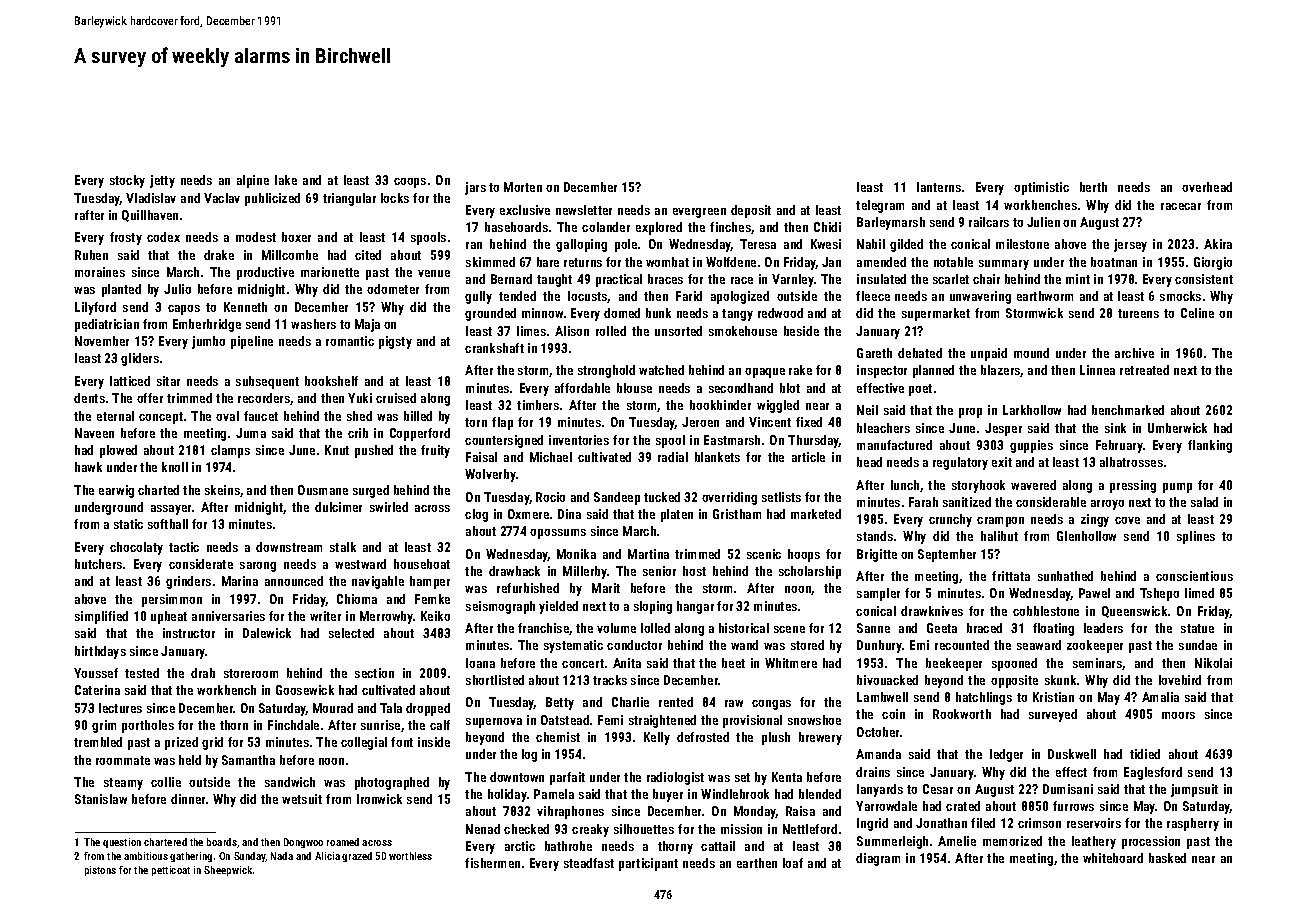  Describe the element at coordinates (1207, 187) in the screenshot. I see `overhead` at that location.
